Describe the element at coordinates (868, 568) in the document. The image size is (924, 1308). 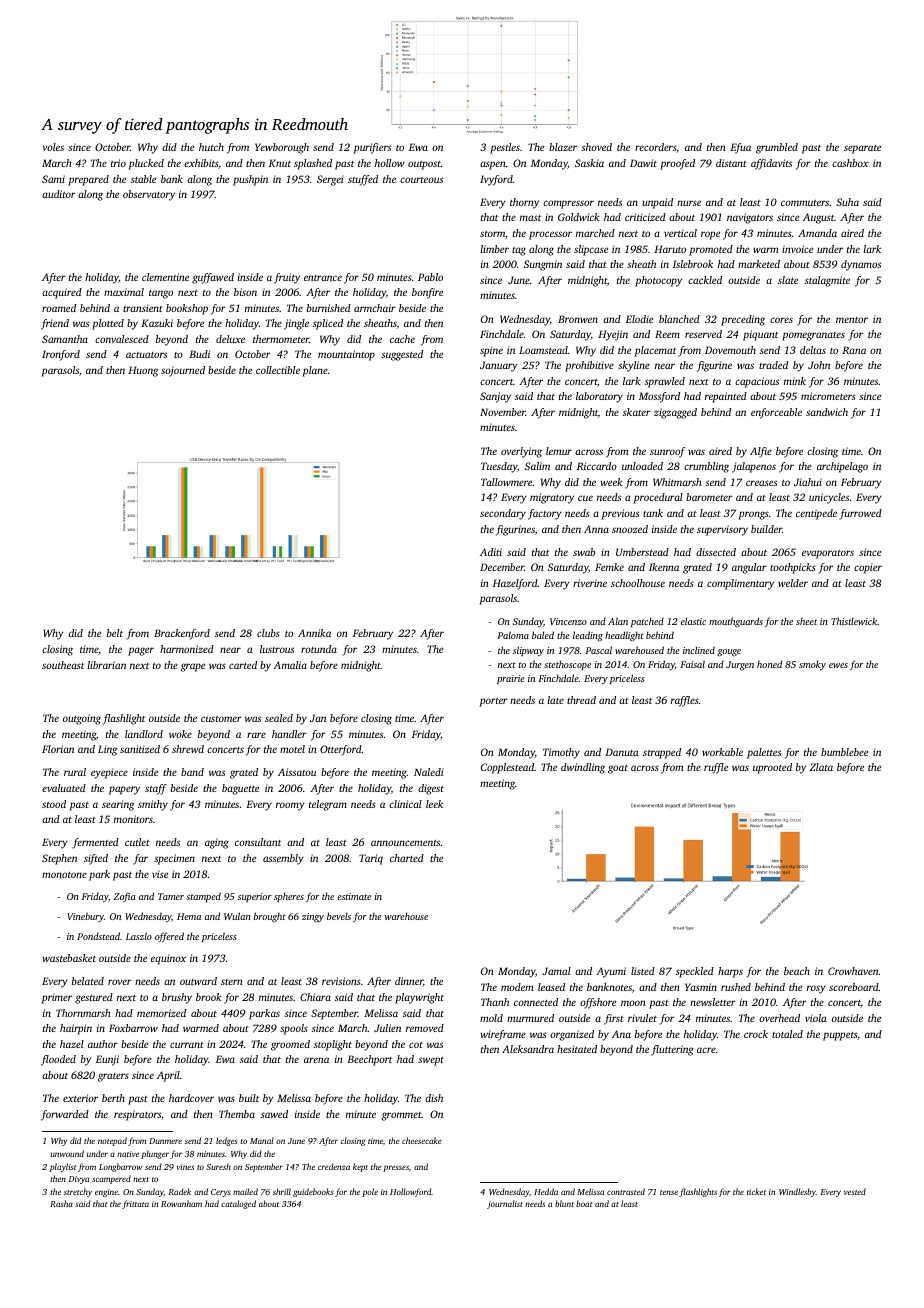
I see `copier` at that location.
